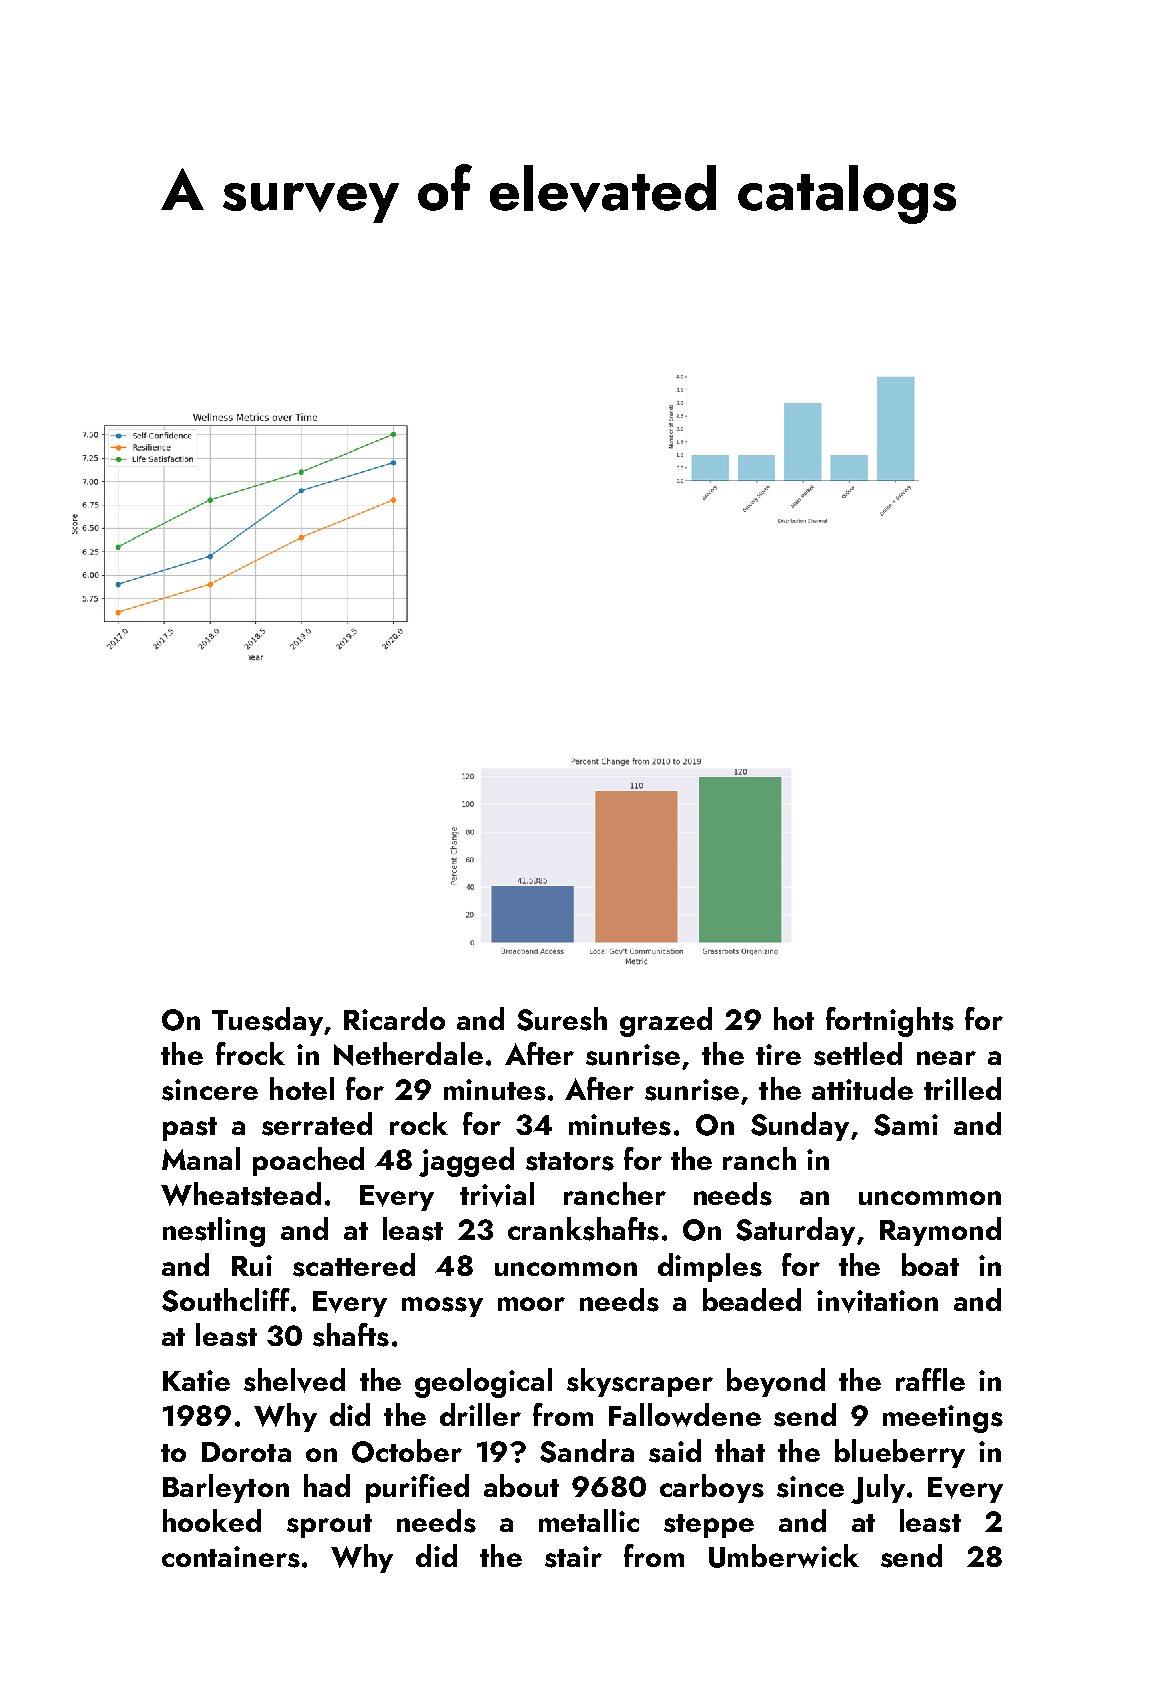  I want to click on raffle, so click(930, 1379).
